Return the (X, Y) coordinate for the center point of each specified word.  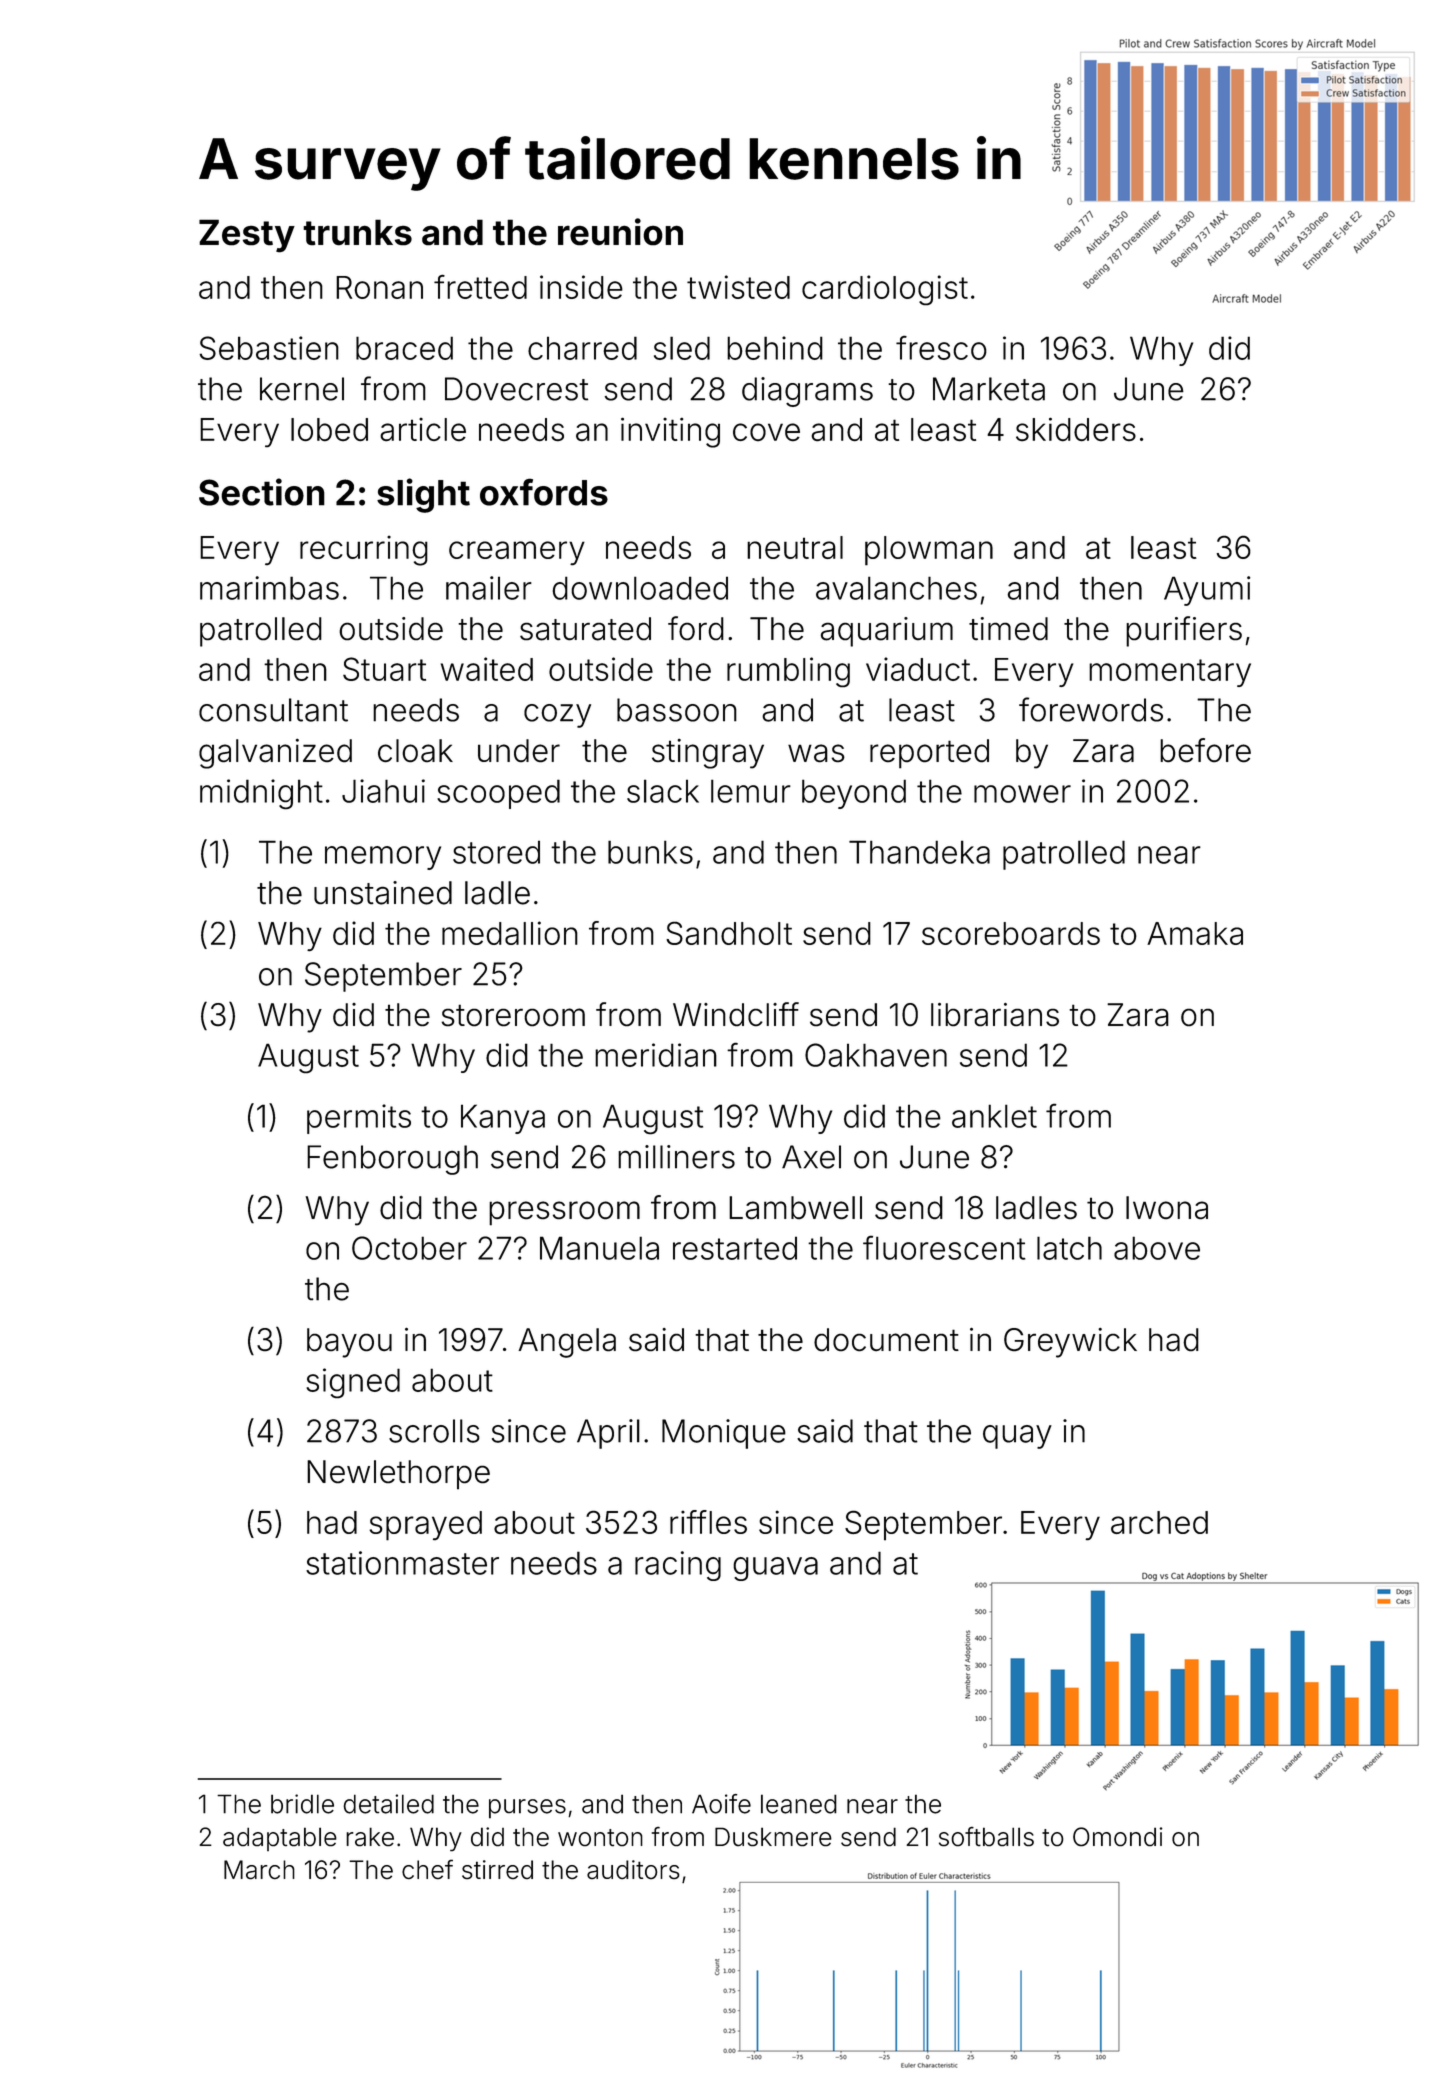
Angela (567, 1343)
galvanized (275, 753)
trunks (357, 232)
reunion (620, 232)
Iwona (1167, 1207)
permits (359, 1119)
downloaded (640, 588)
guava (775, 1569)
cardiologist (885, 290)
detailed (388, 1804)
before (1205, 750)
